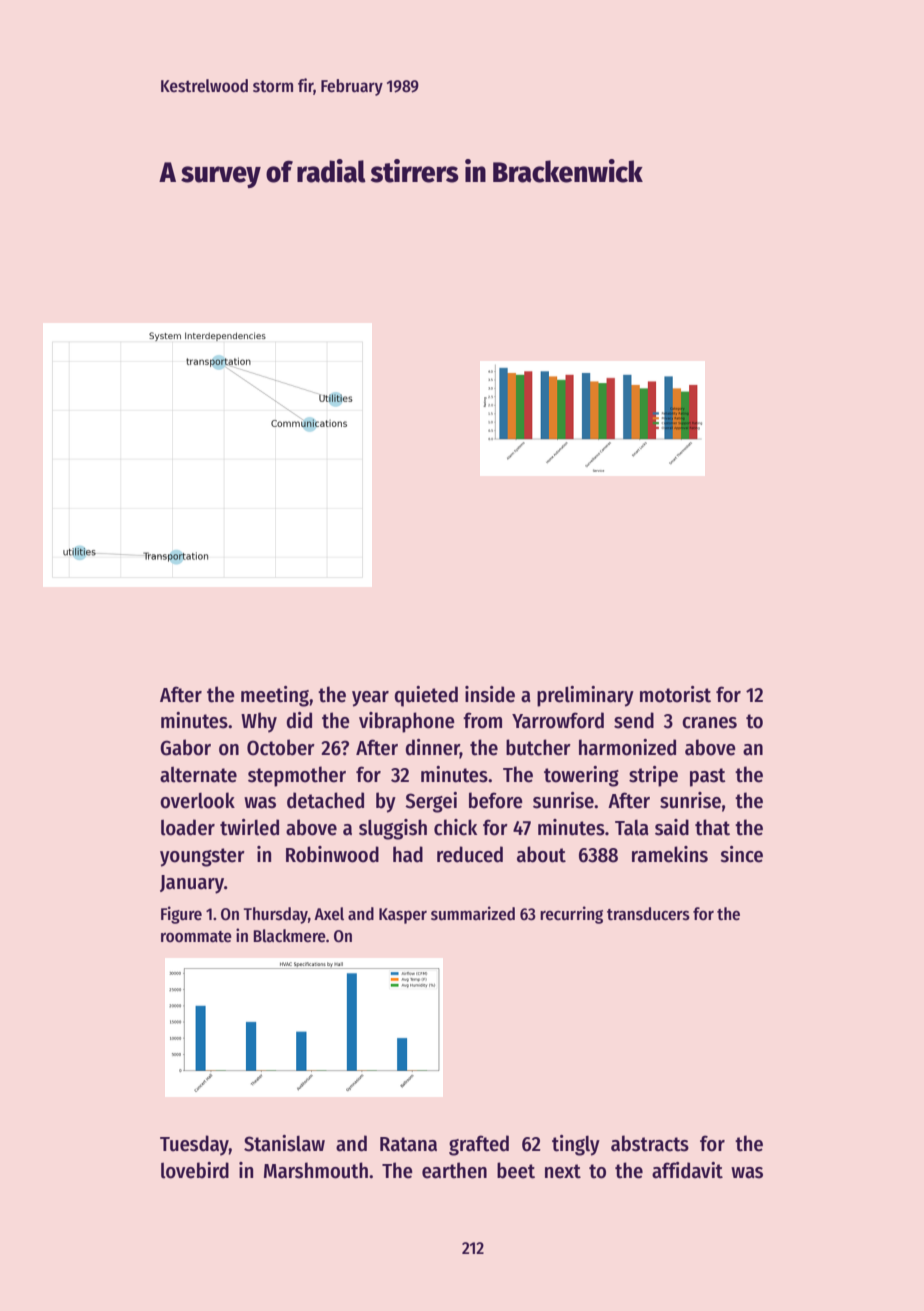 The width and height of the screenshot is (924, 1311). I want to click on next, so click(563, 1171).
